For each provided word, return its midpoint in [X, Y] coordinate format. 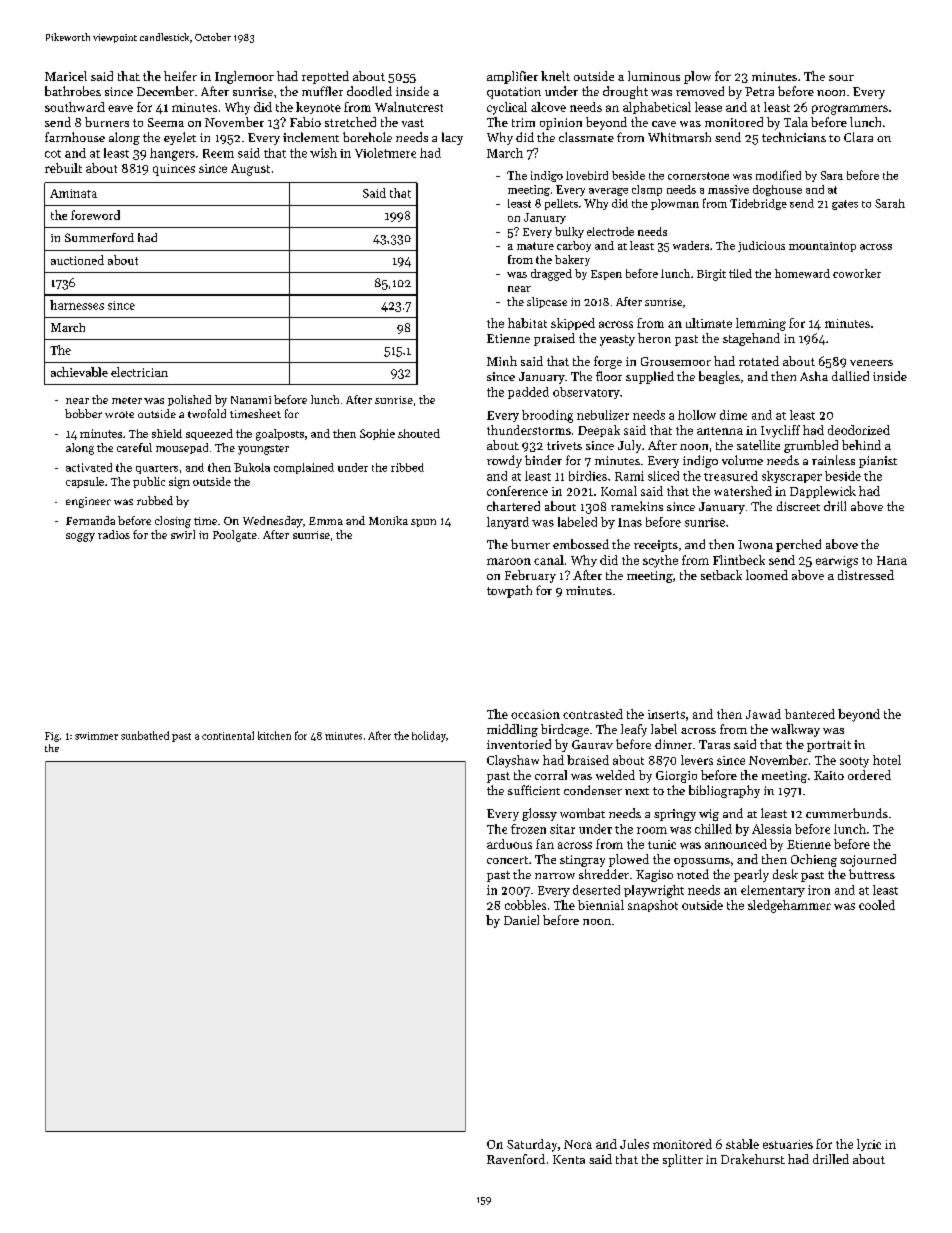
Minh [502, 361]
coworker [857, 273]
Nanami [251, 400]
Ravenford [516, 1159]
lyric [869, 1145]
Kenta [569, 1159]
